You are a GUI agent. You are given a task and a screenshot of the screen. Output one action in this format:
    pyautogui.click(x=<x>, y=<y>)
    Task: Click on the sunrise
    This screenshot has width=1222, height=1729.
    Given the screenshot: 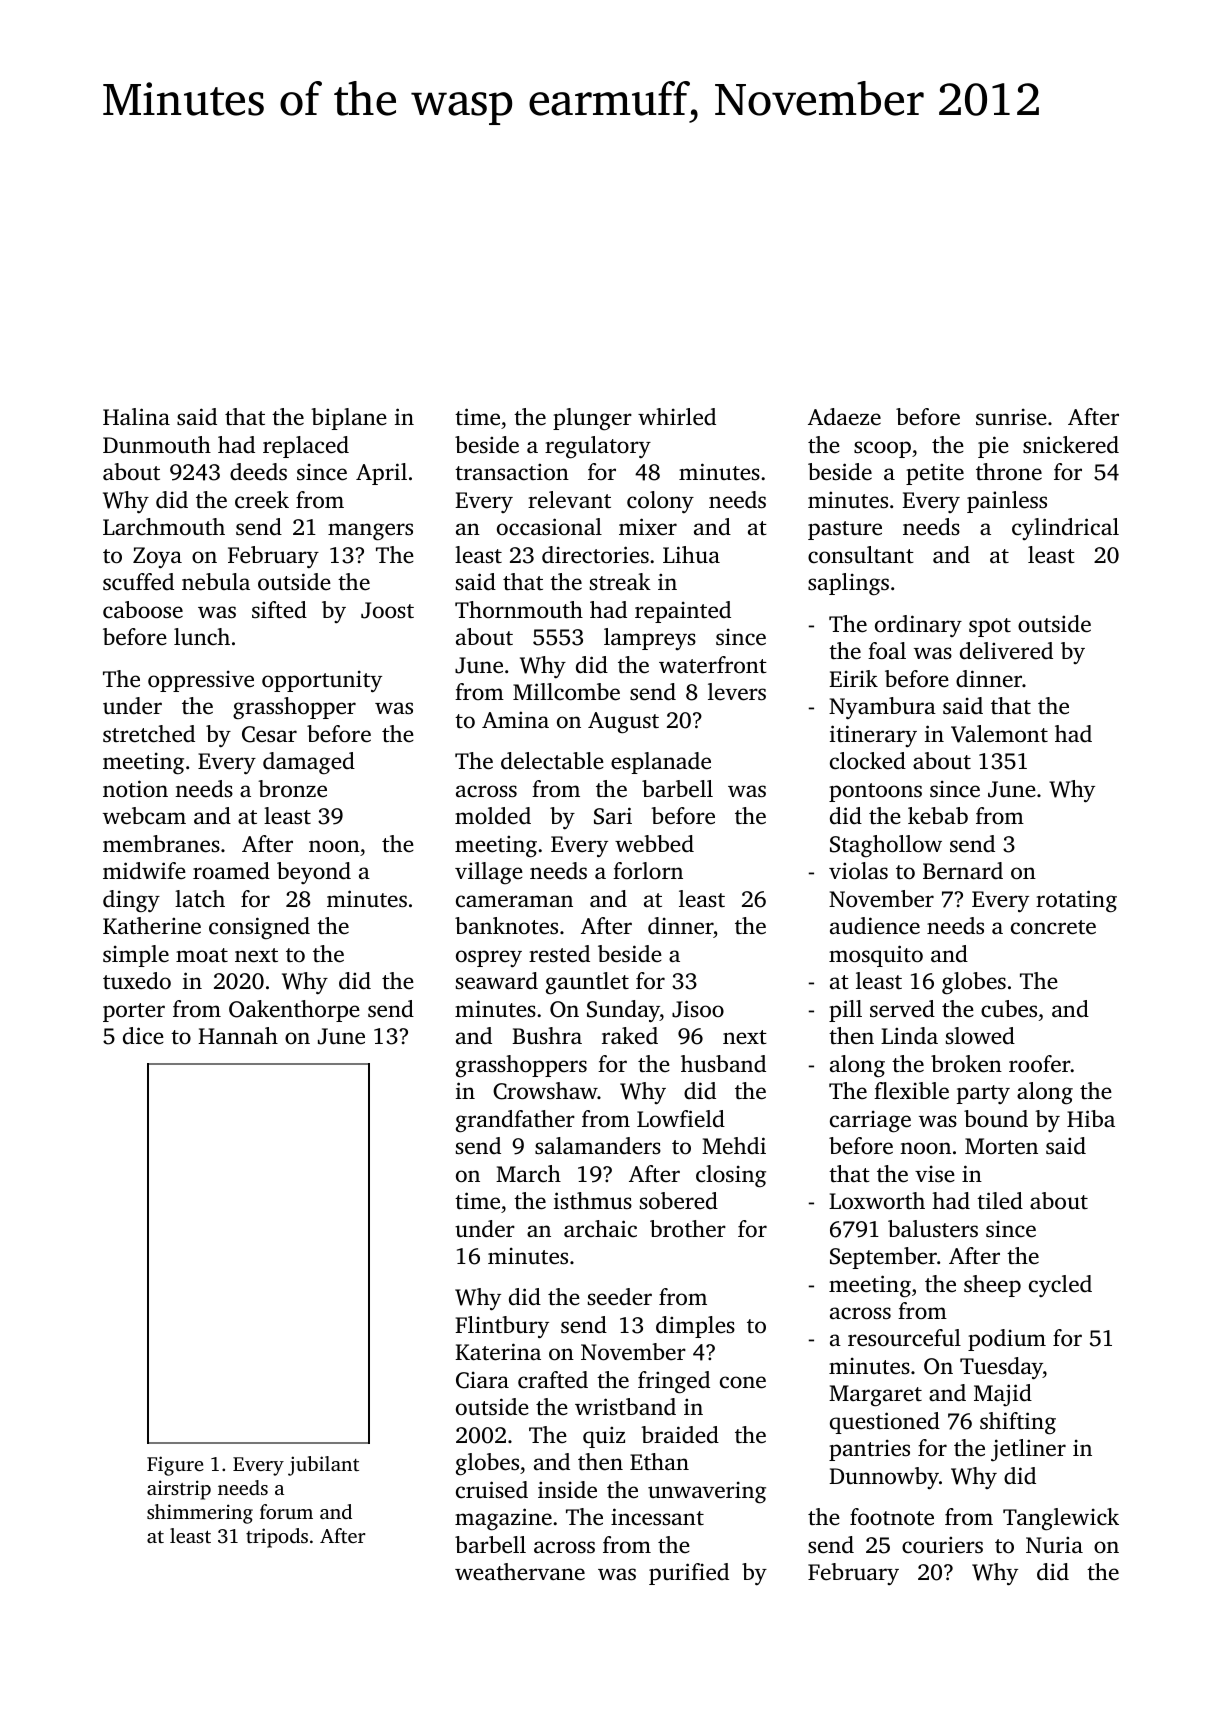 What is the action you would take?
    pyautogui.click(x=1011, y=417)
